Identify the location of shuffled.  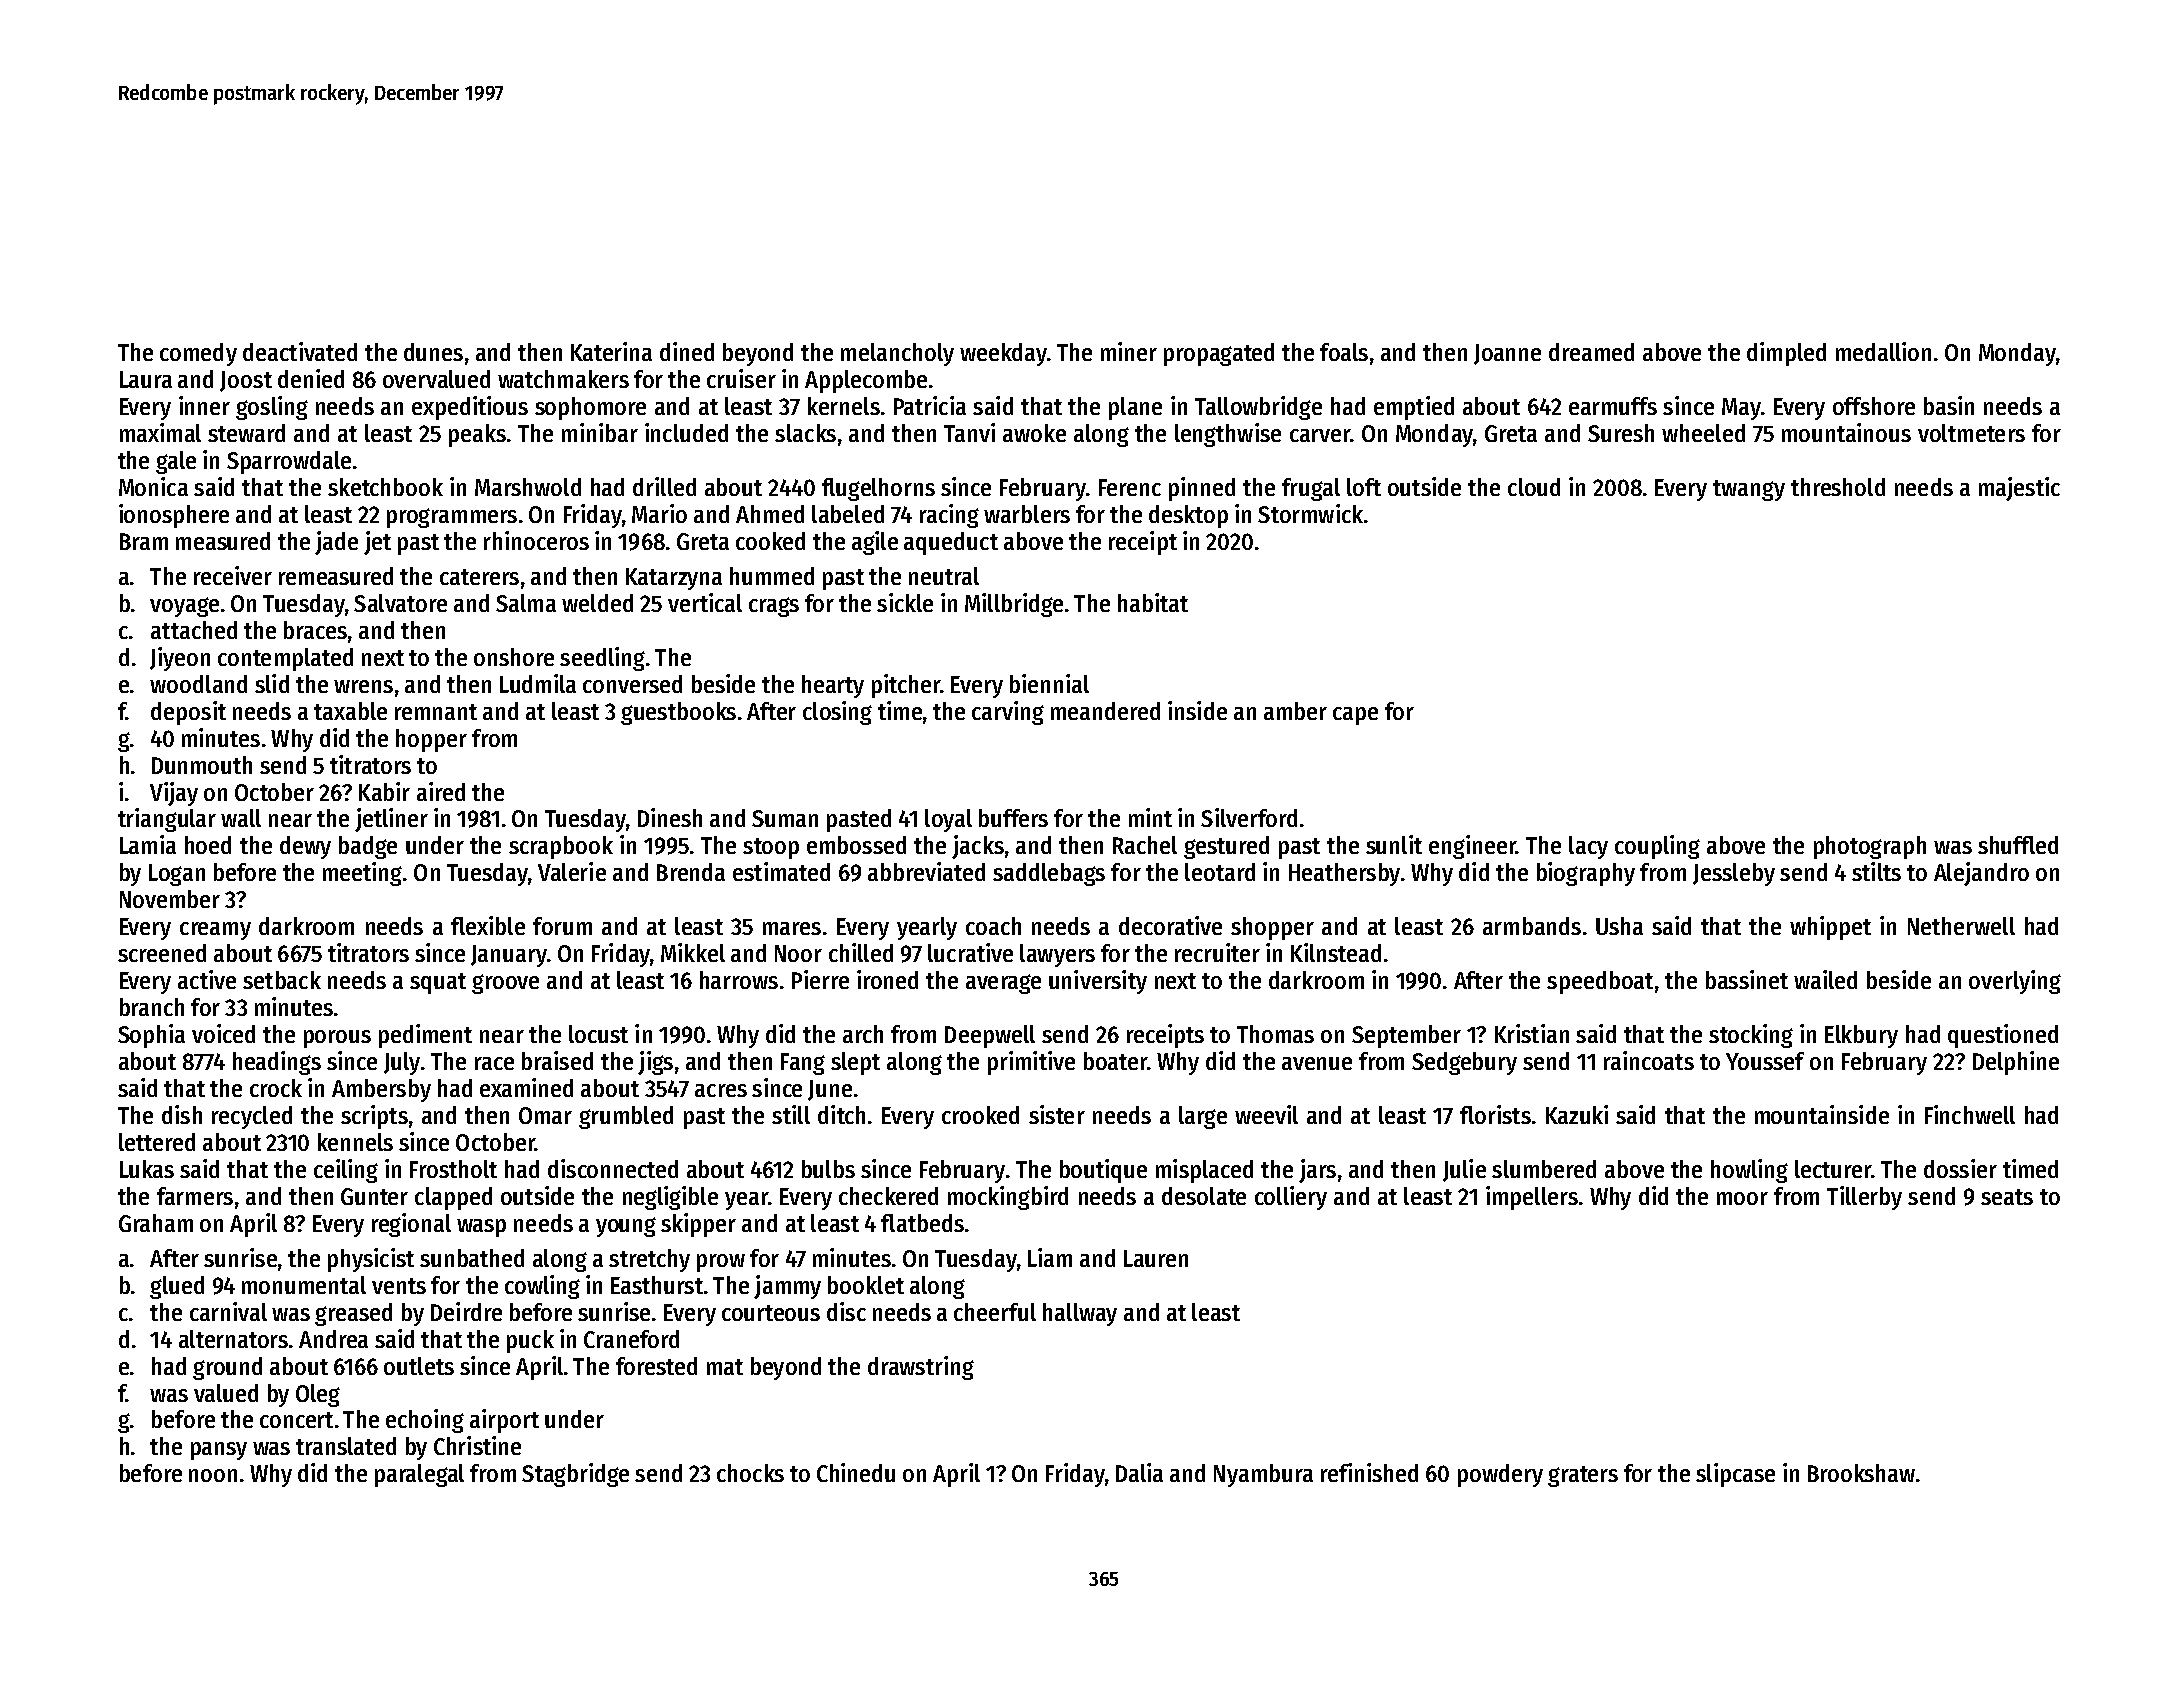
(2018, 845).
